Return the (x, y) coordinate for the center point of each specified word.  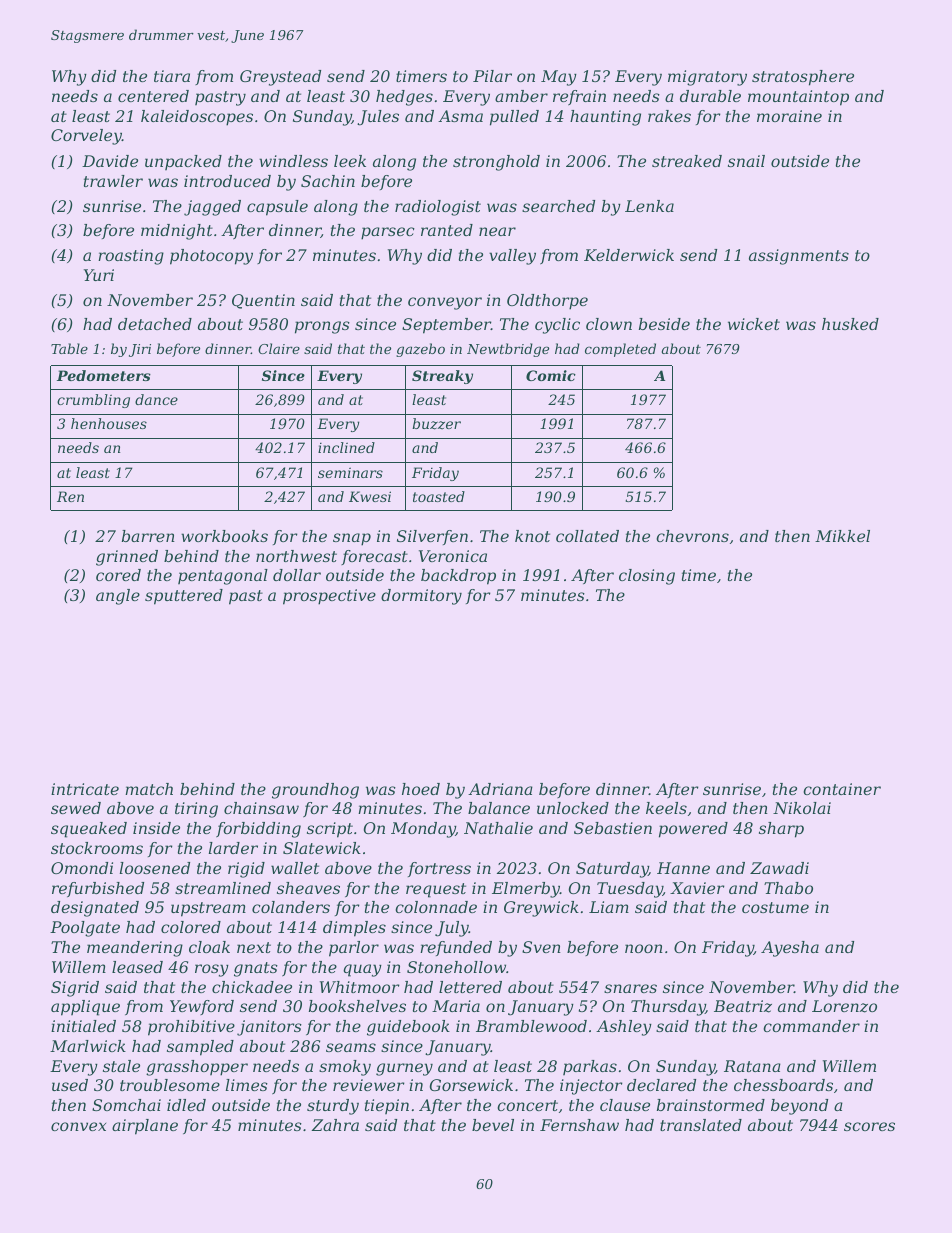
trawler (113, 181)
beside (664, 324)
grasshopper (197, 1068)
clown (609, 324)
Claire (279, 348)
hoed (421, 789)
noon (644, 948)
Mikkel (842, 536)
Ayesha (790, 949)
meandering (135, 949)
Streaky (442, 377)
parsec (388, 233)
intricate (85, 789)
